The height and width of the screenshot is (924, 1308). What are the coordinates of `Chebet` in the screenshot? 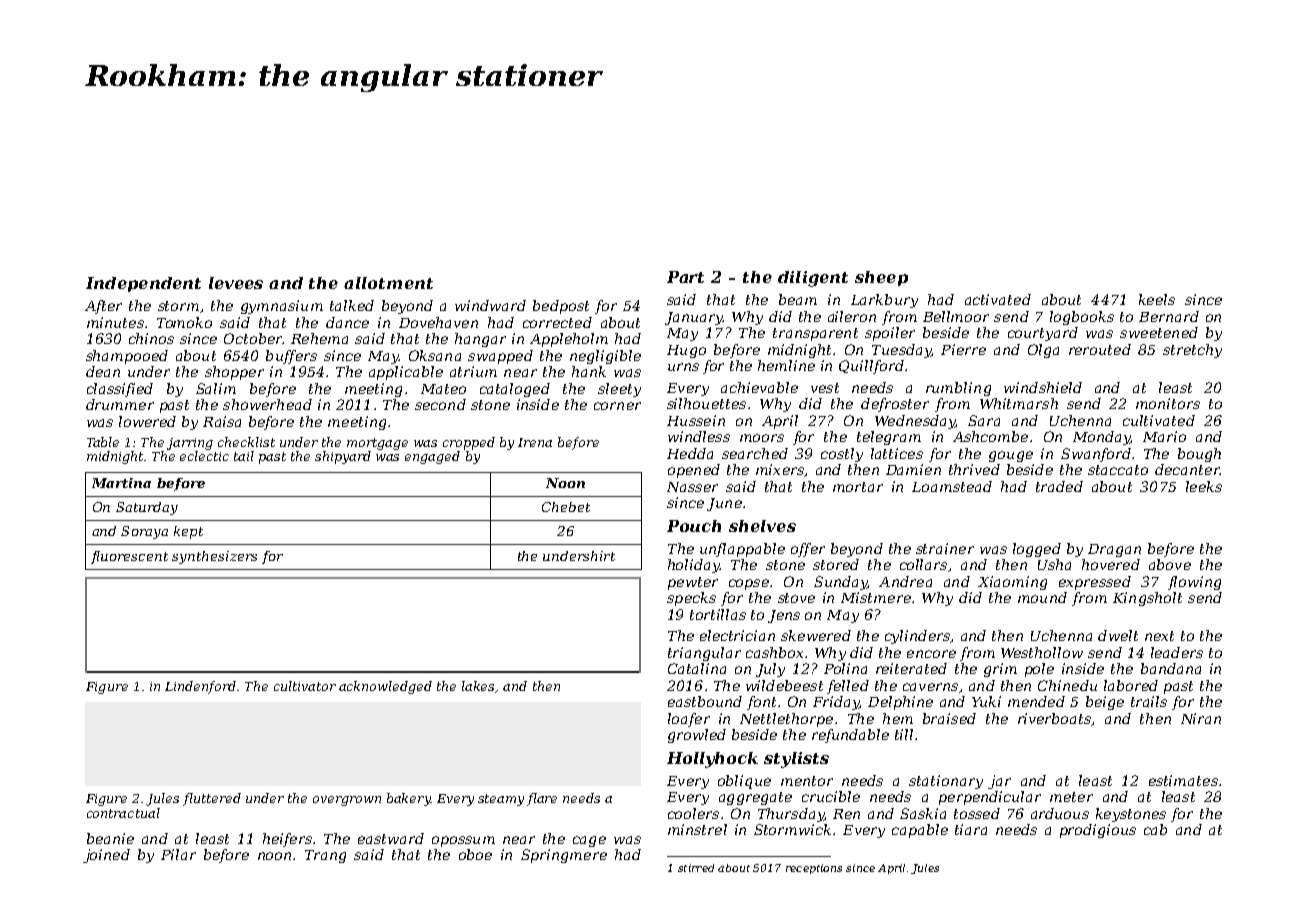 It's located at (566, 507).
